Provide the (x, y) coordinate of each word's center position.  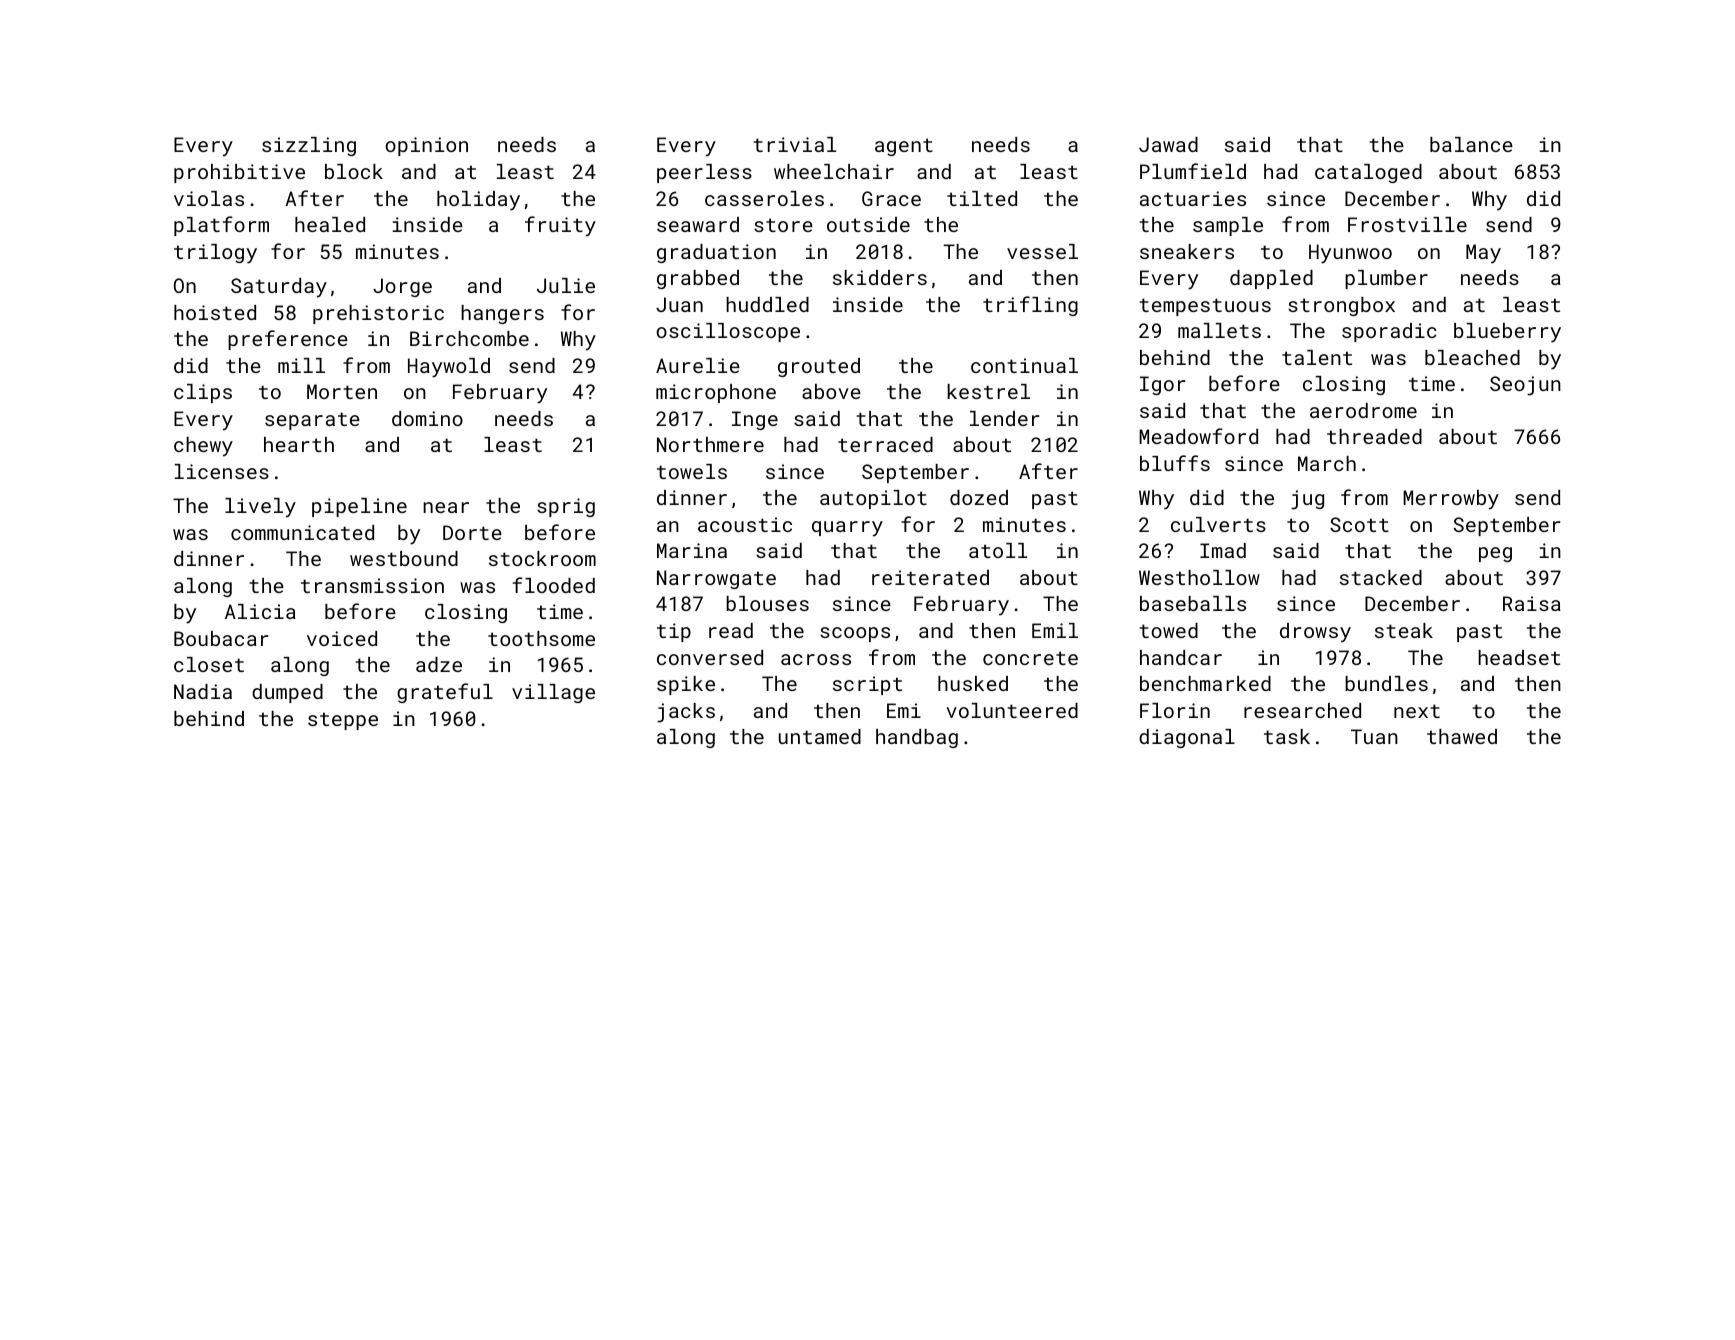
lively (260, 508)
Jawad (1168, 144)
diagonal (1187, 738)
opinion (426, 146)
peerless (704, 173)
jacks (686, 713)
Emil (1055, 630)
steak (1404, 630)
